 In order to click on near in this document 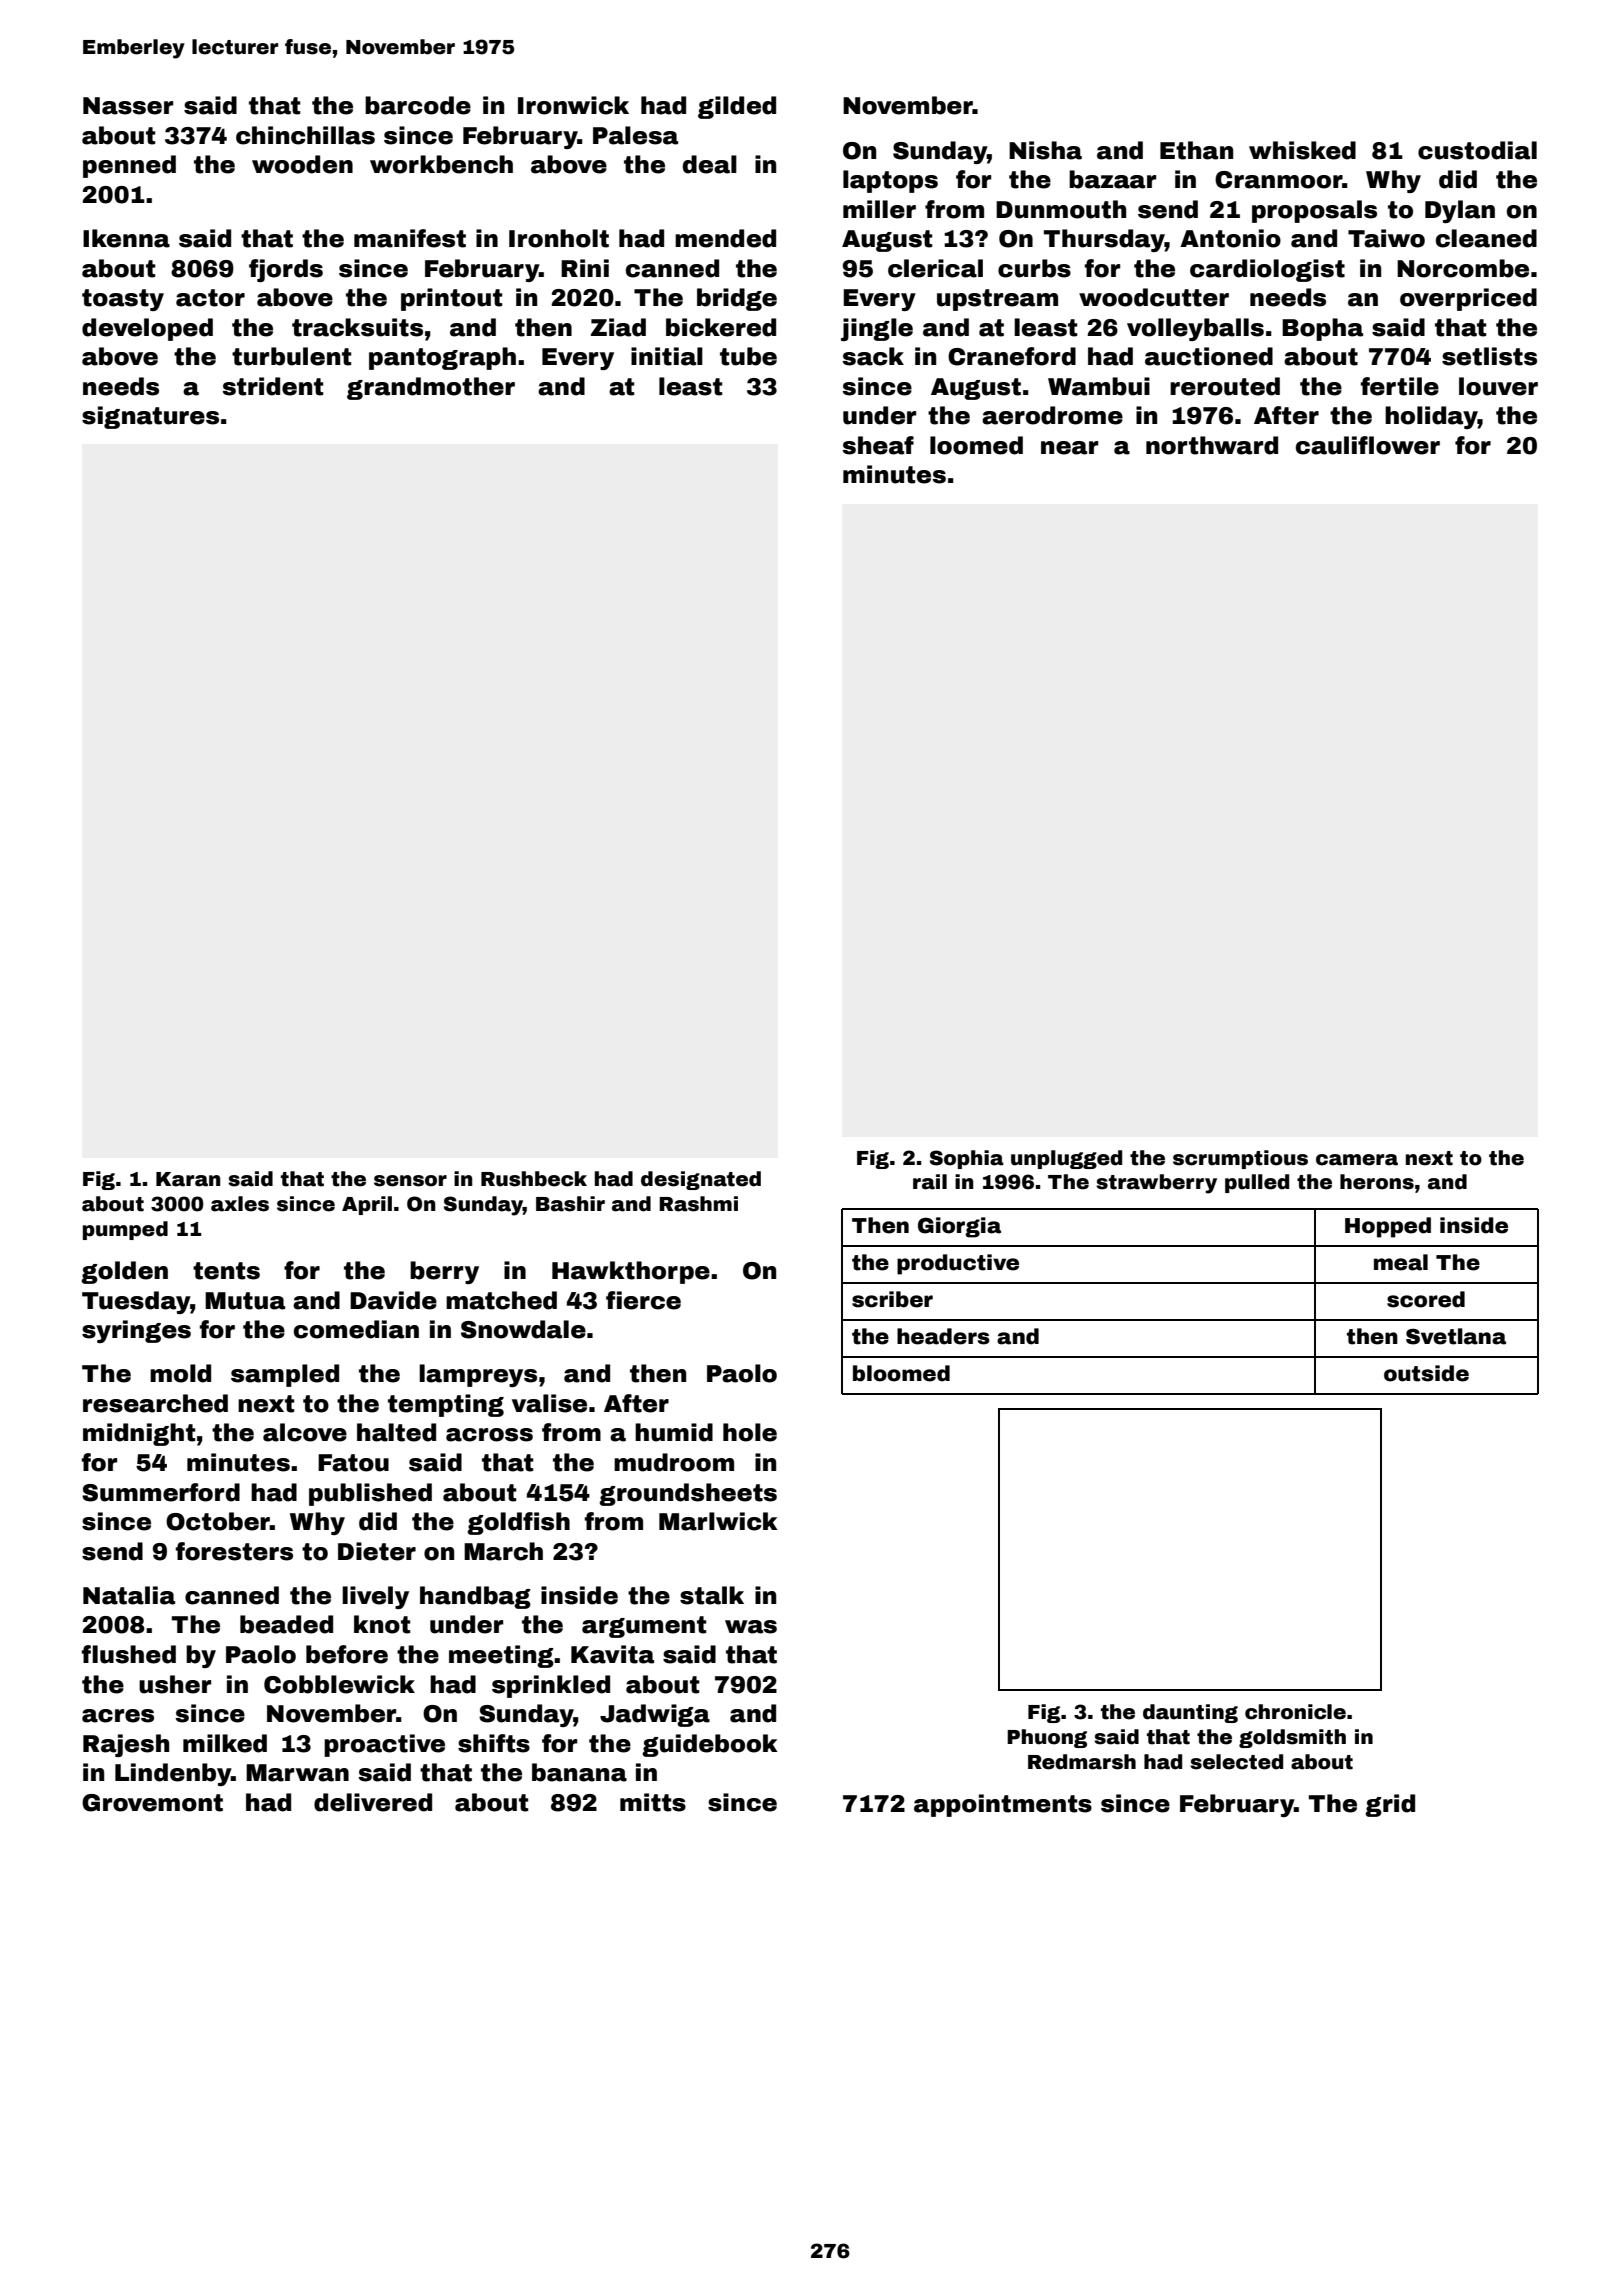, I will do `click(1069, 448)`.
